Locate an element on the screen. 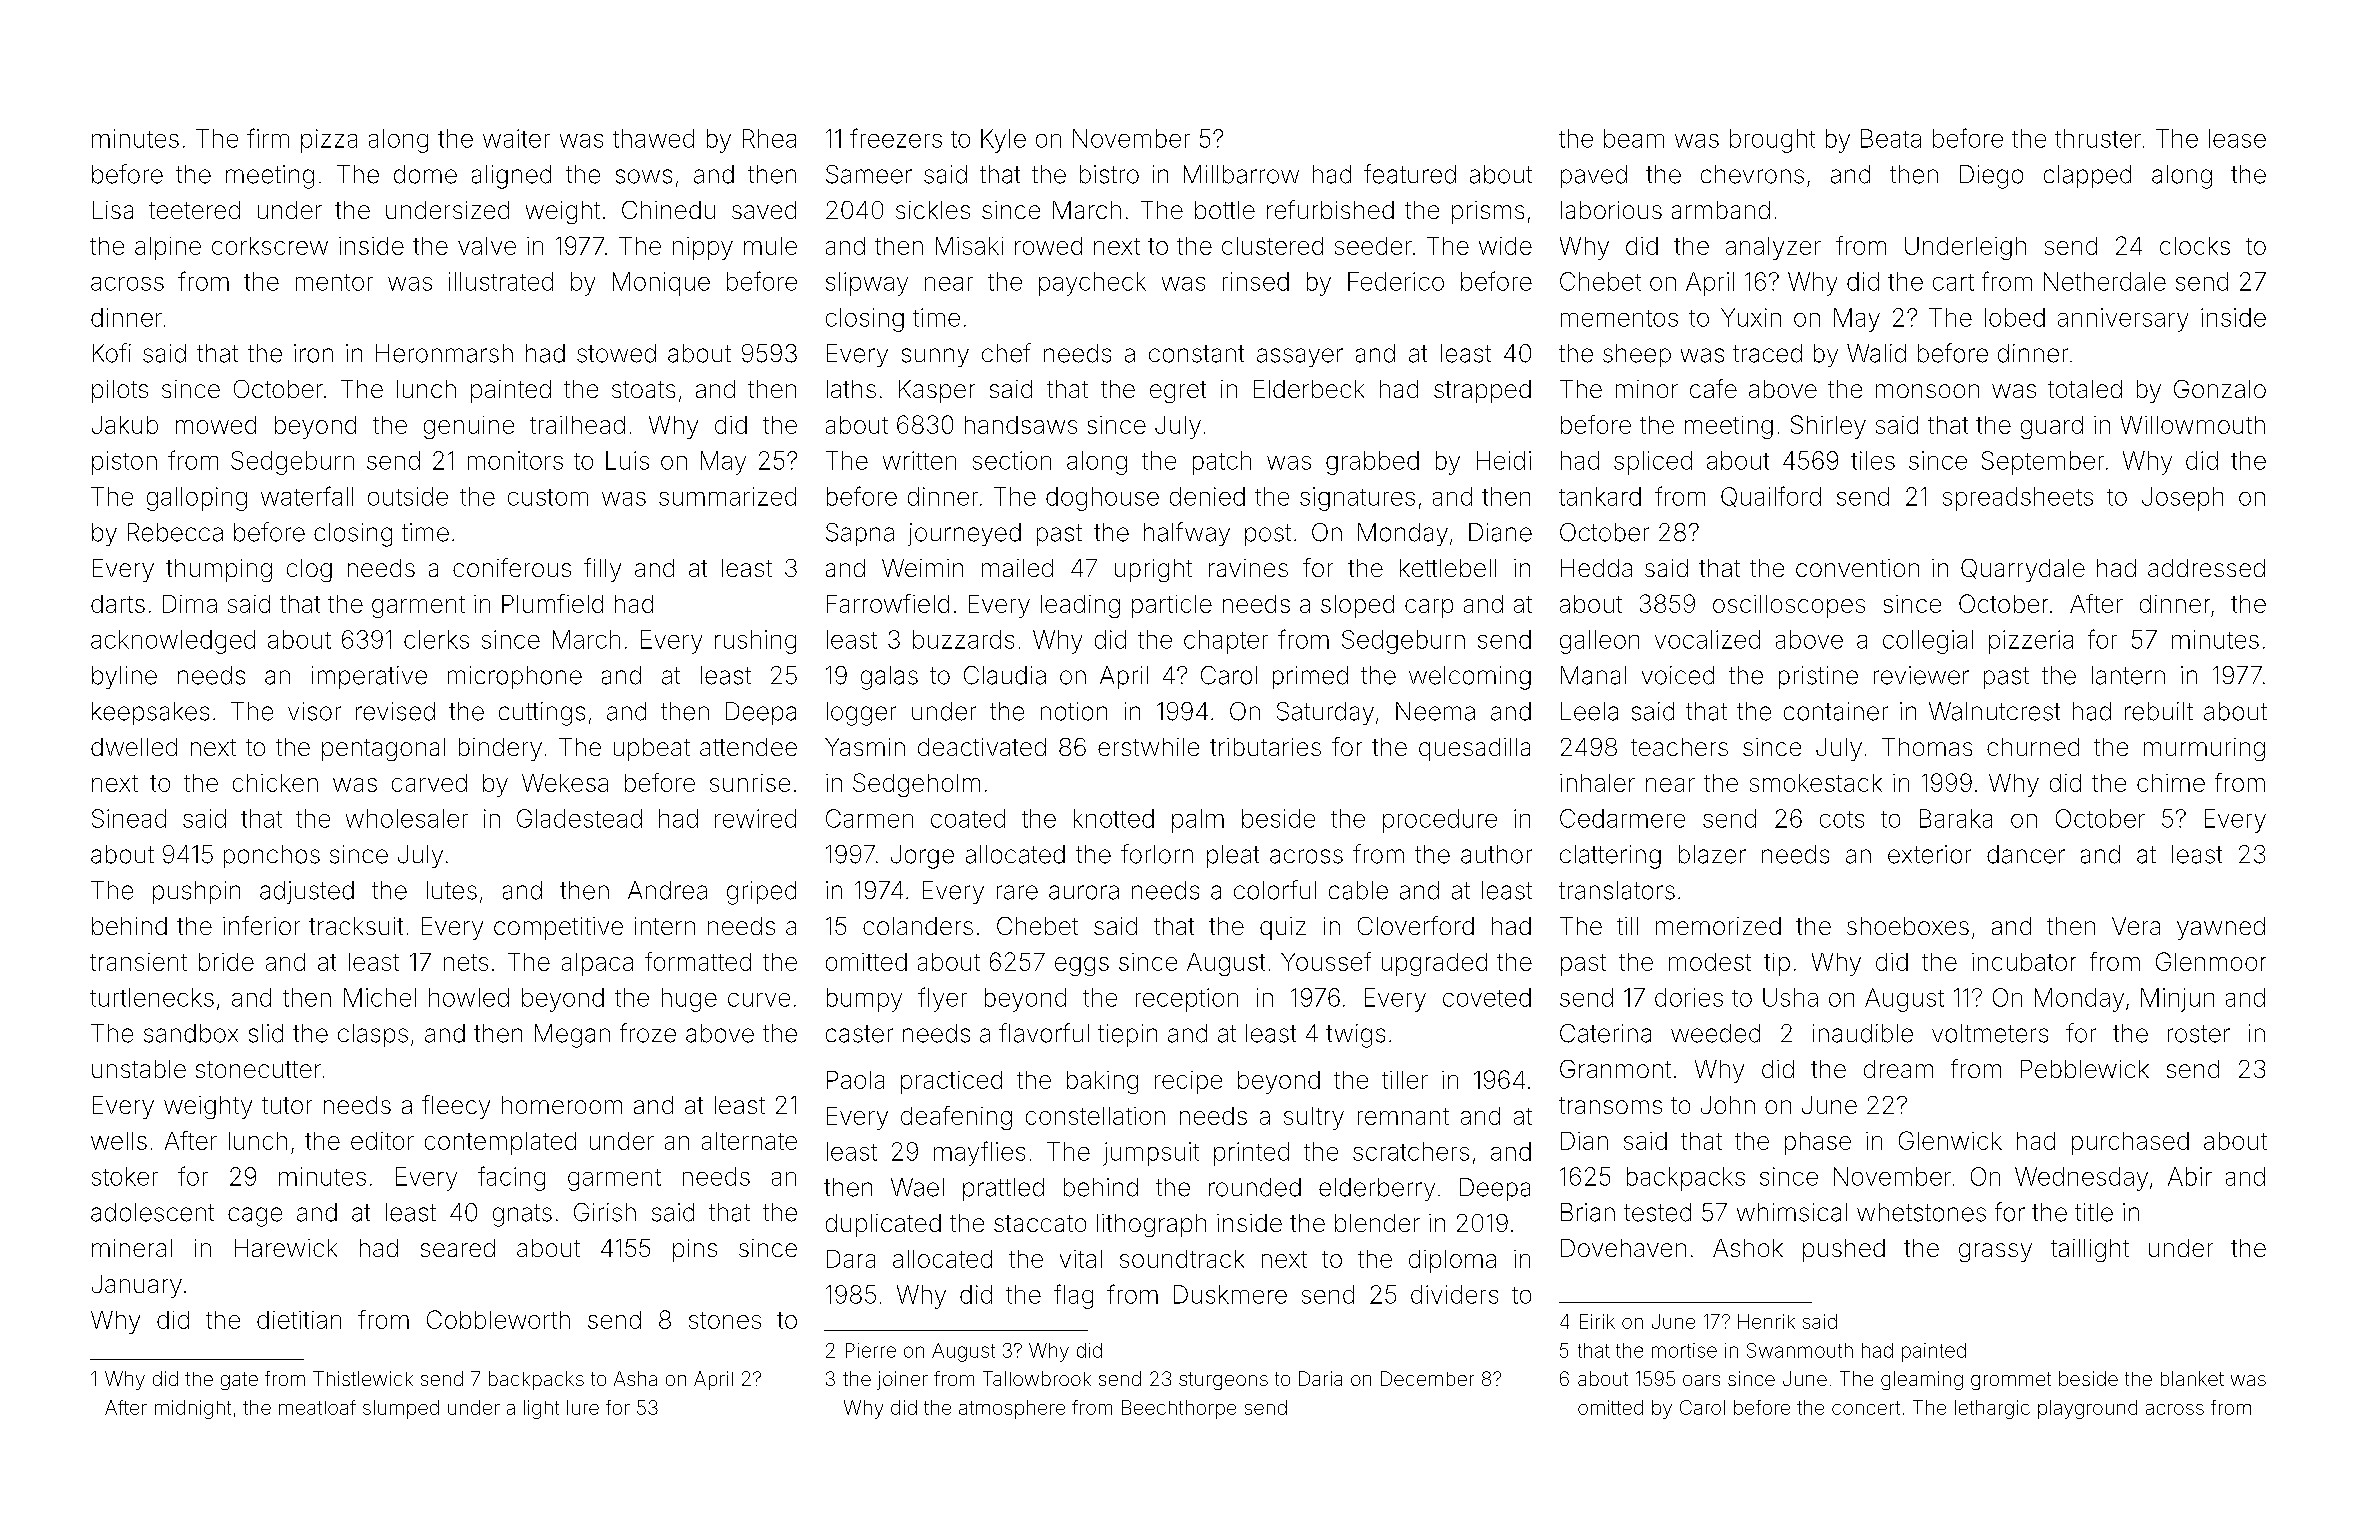 This screenshot has height=1525, width=2357. roster is located at coordinates (2199, 1034).
